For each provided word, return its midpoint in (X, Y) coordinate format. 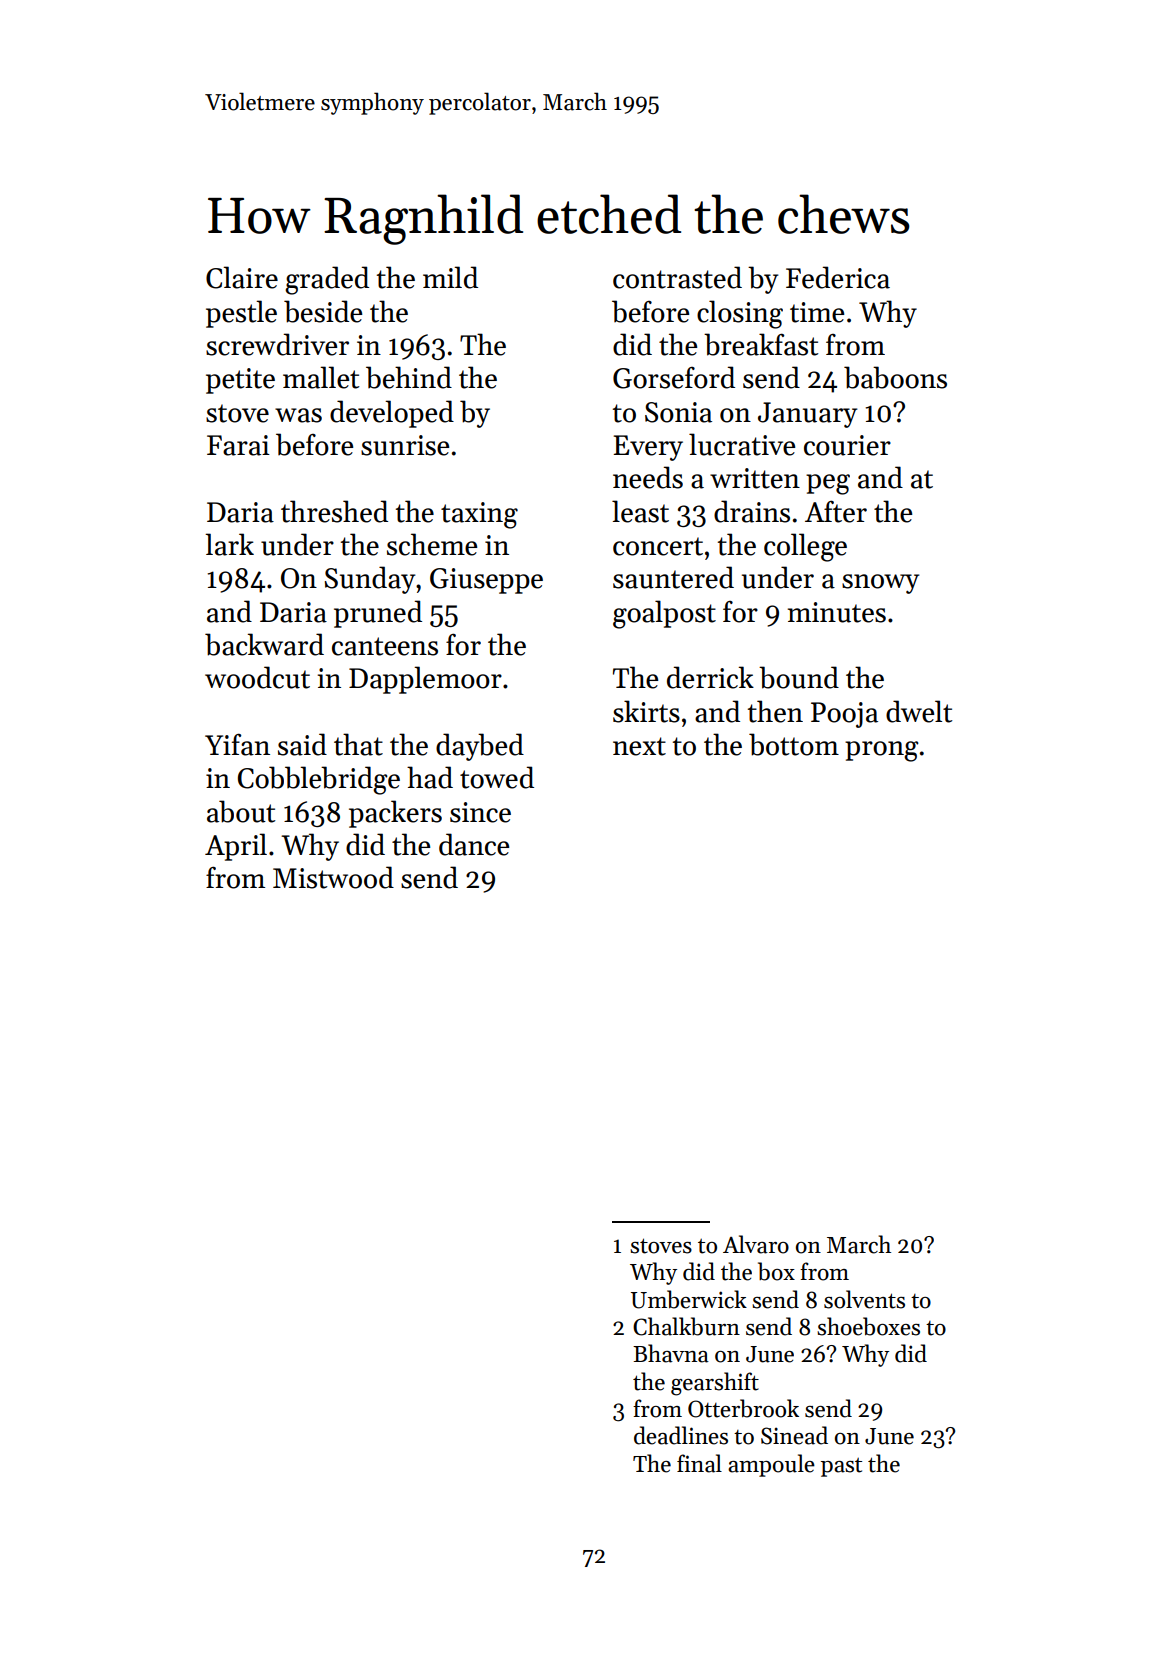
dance (474, 844)
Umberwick (689, 1299)
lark (229, 544)
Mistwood (333, 877)
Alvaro (756, 1244)
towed (497, 777)
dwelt (919, 711)
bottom (794, 744)
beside (323, 311)
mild (450, 277)
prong (882, 751)
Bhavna (671, 1353)
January (808, 415)
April (236, 847)
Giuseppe (486, 581)
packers (395, 814)
